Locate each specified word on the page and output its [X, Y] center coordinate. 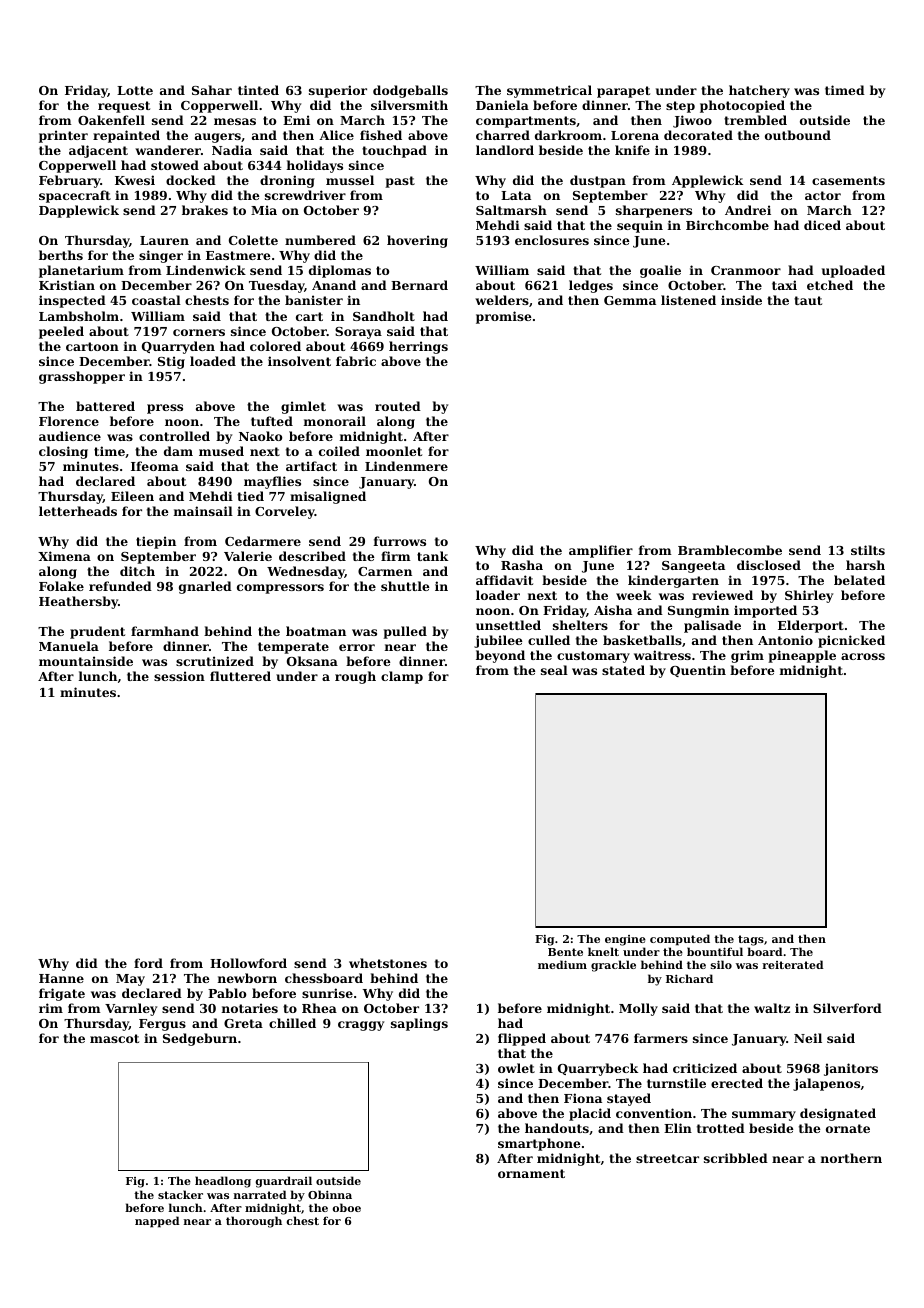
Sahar [212, 90]
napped [157, 1222]
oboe [347, 1207]
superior [338, 91]
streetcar [667, 1158]
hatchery [759, 91]
